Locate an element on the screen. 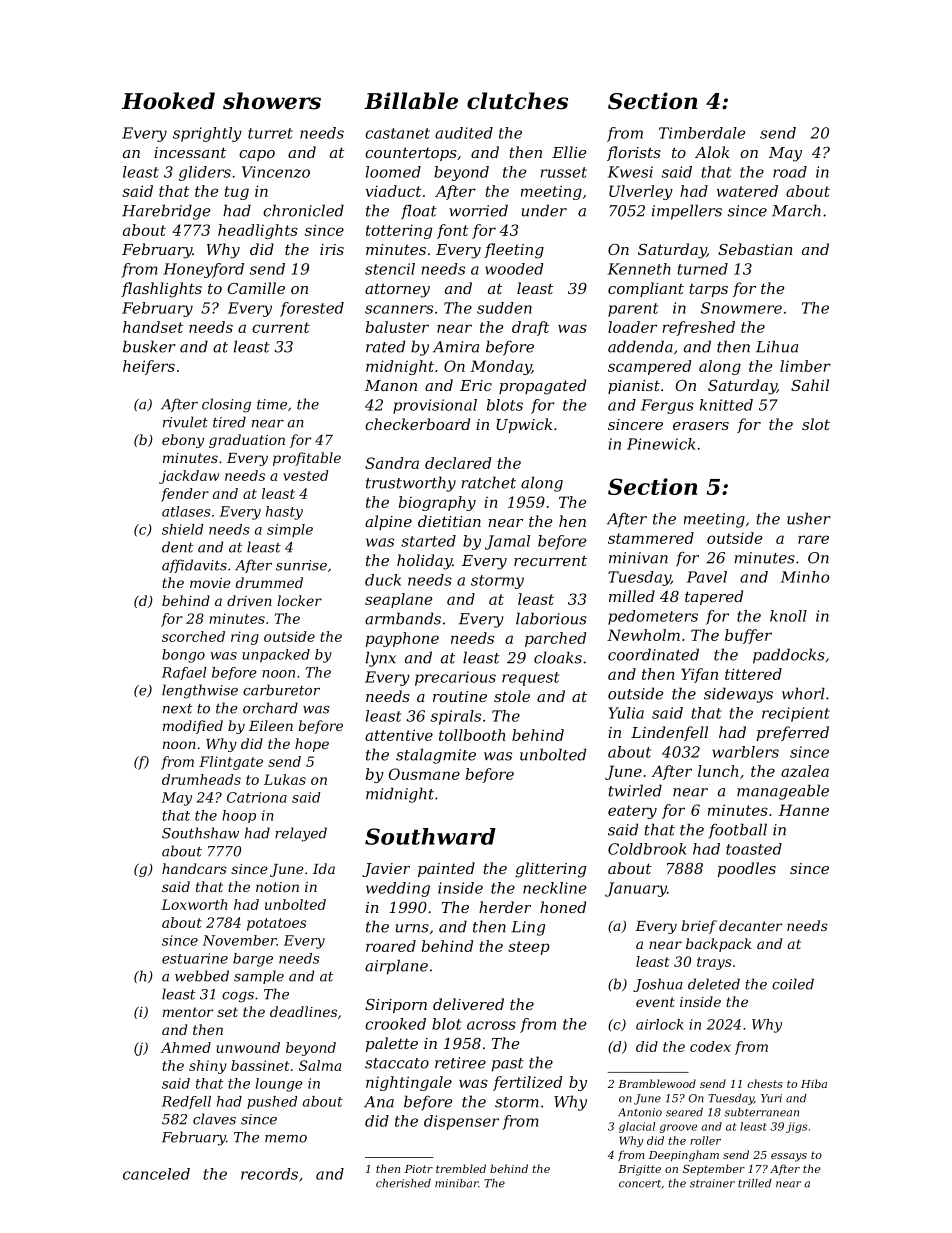 The height and width of the screenshot is (1233, 952). claves is located at coordinates (214, 1119).
